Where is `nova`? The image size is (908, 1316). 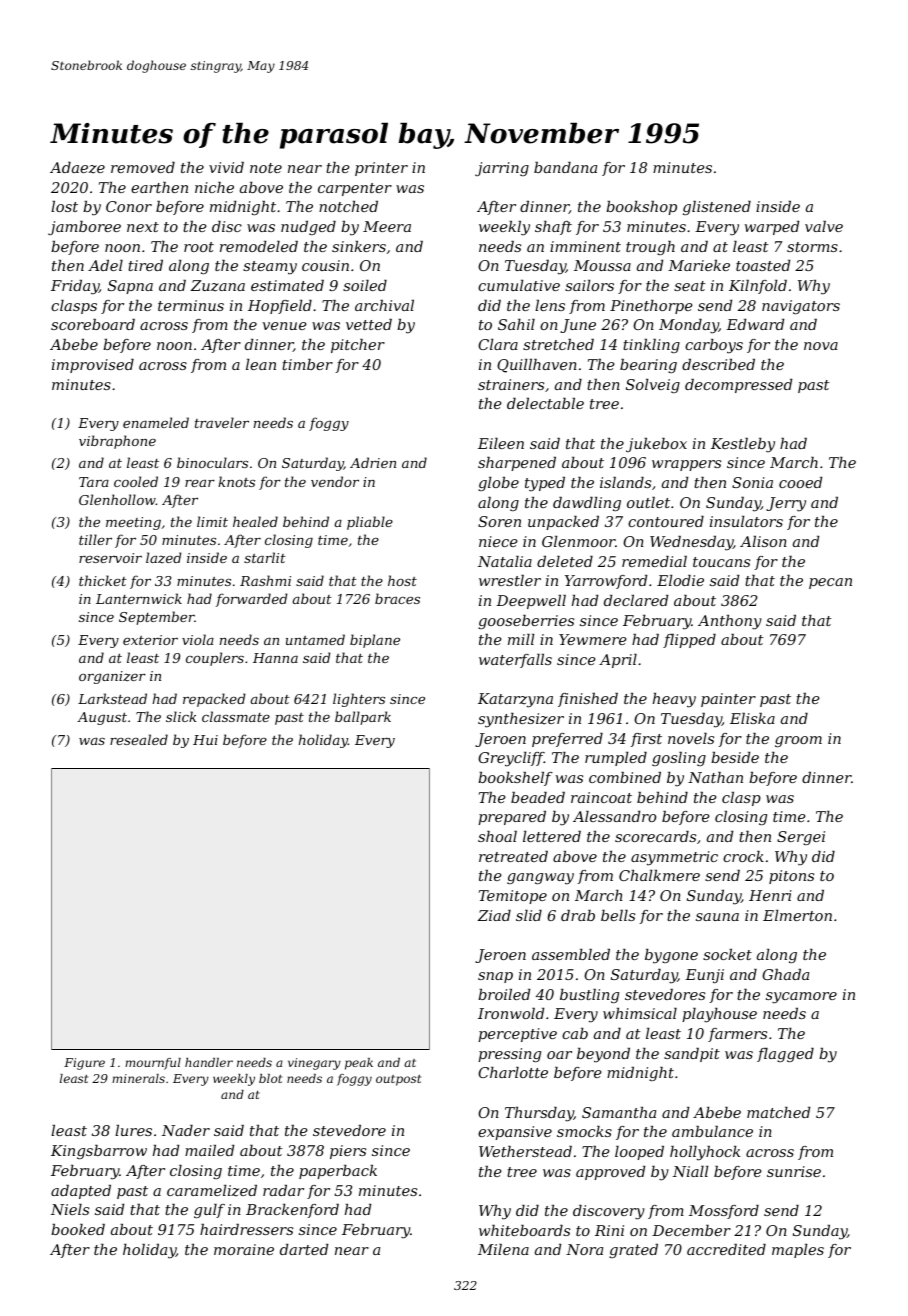 nova is located at coordinates (821, 346).
